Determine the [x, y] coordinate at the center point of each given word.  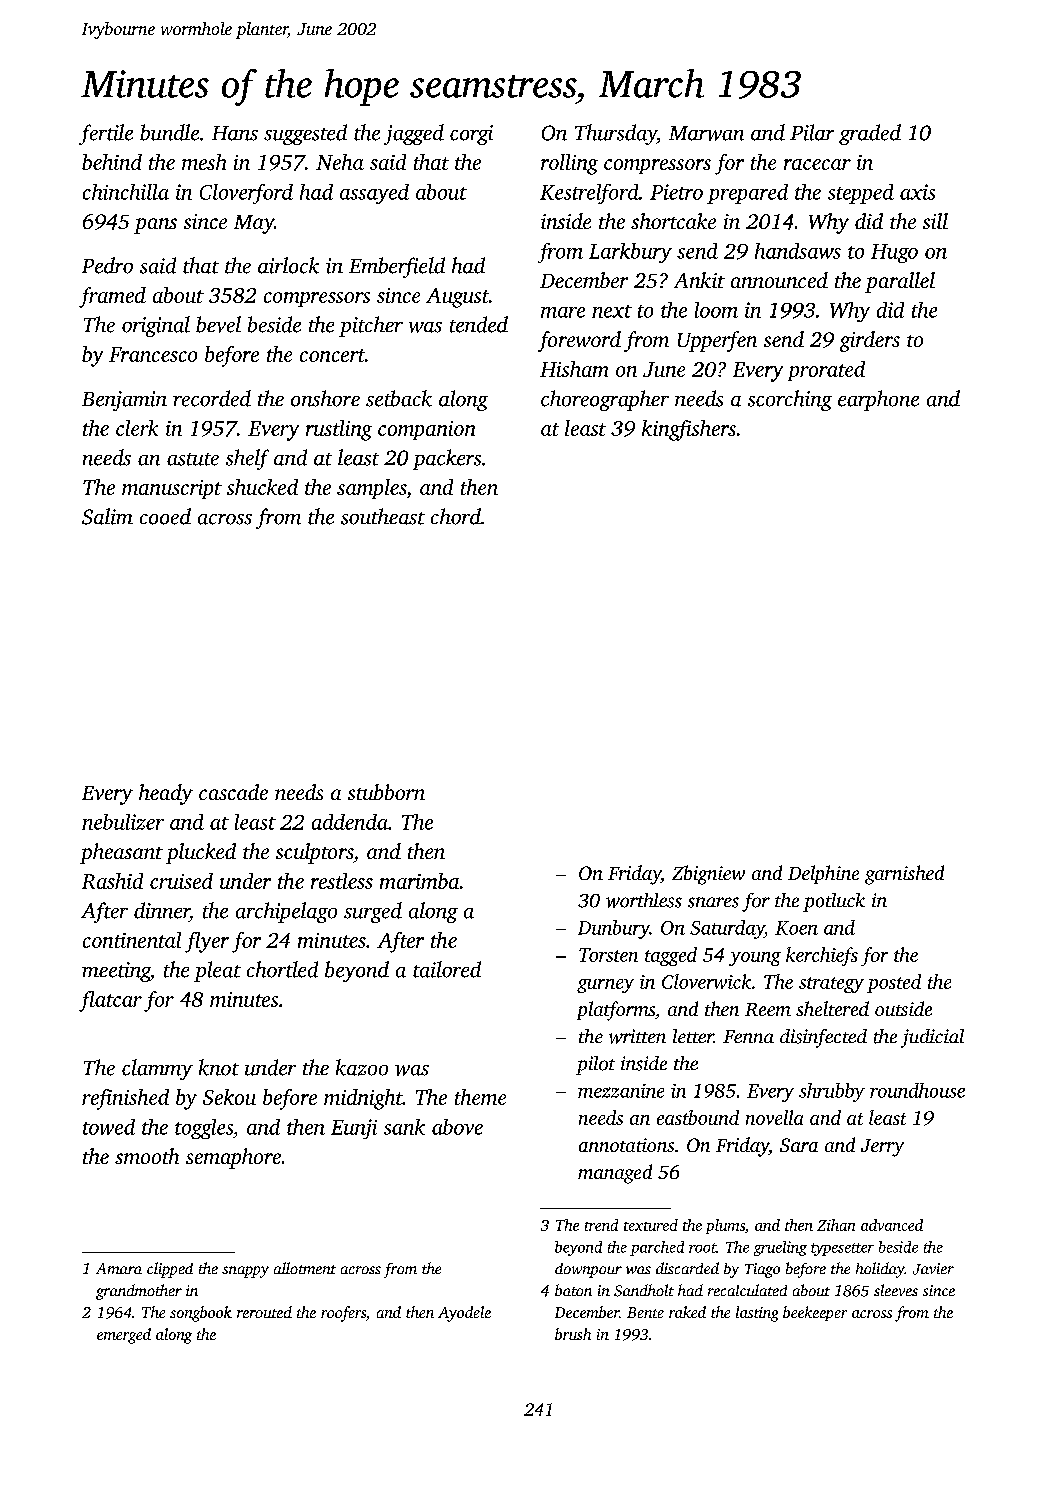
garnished [904, 875]
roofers [343, 1314]
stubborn [386, 792]
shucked [262, 487]
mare [563, 312]
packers [447, 459]
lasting [757, 1314]
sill [935, 221]
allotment [305, 1268]
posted [894, 983]
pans [155, 226]
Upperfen [717, 341]
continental [132, 940]
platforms [616, 1011]
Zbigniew [708, 875]
